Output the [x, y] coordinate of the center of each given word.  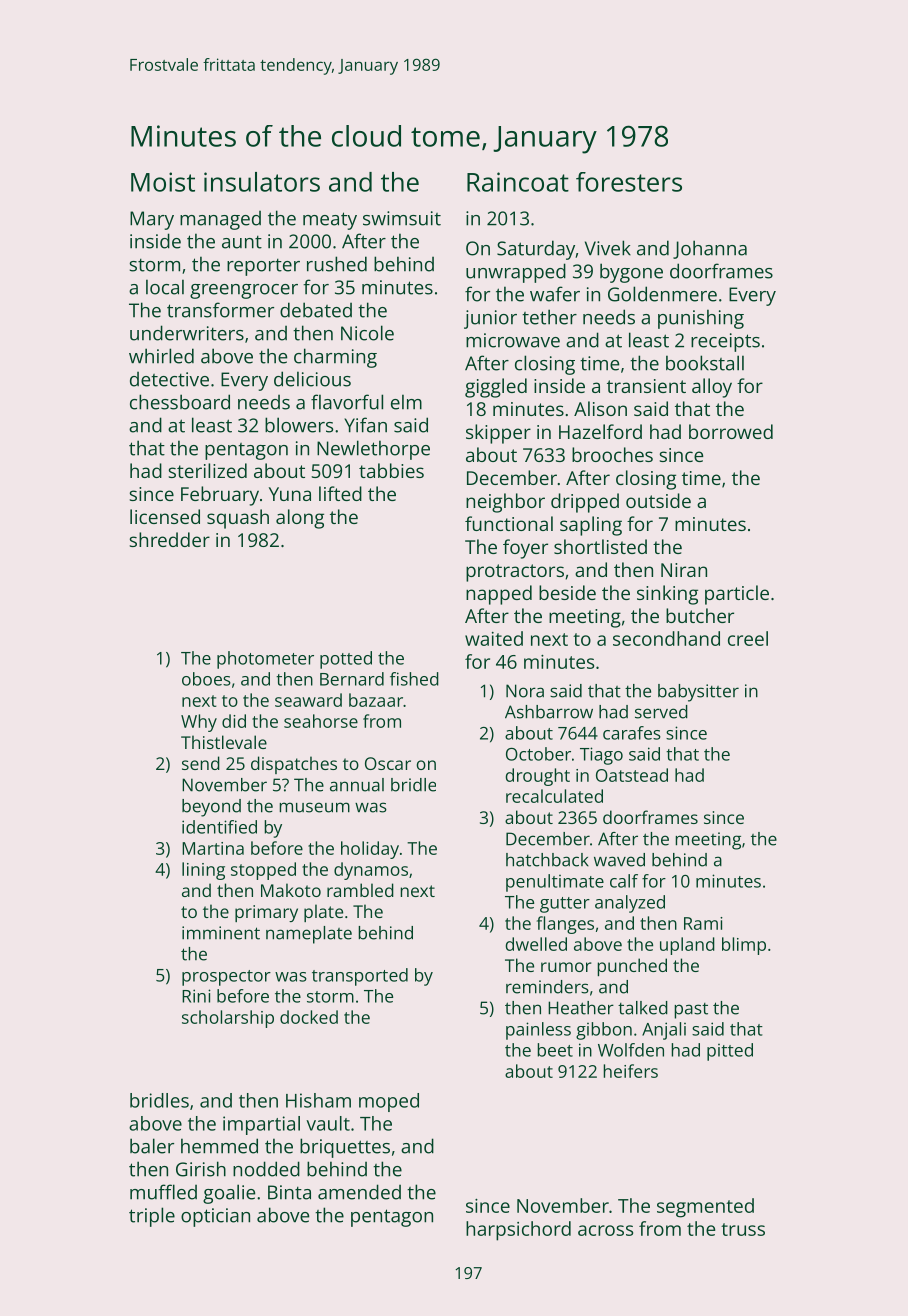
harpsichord [518, 1231]
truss [743, 1229]
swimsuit [402, 218]
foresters [629, 182]
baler [152, 1146]
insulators [262, 182]
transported [360, 977]
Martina [213, 848]
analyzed [630, 904]
